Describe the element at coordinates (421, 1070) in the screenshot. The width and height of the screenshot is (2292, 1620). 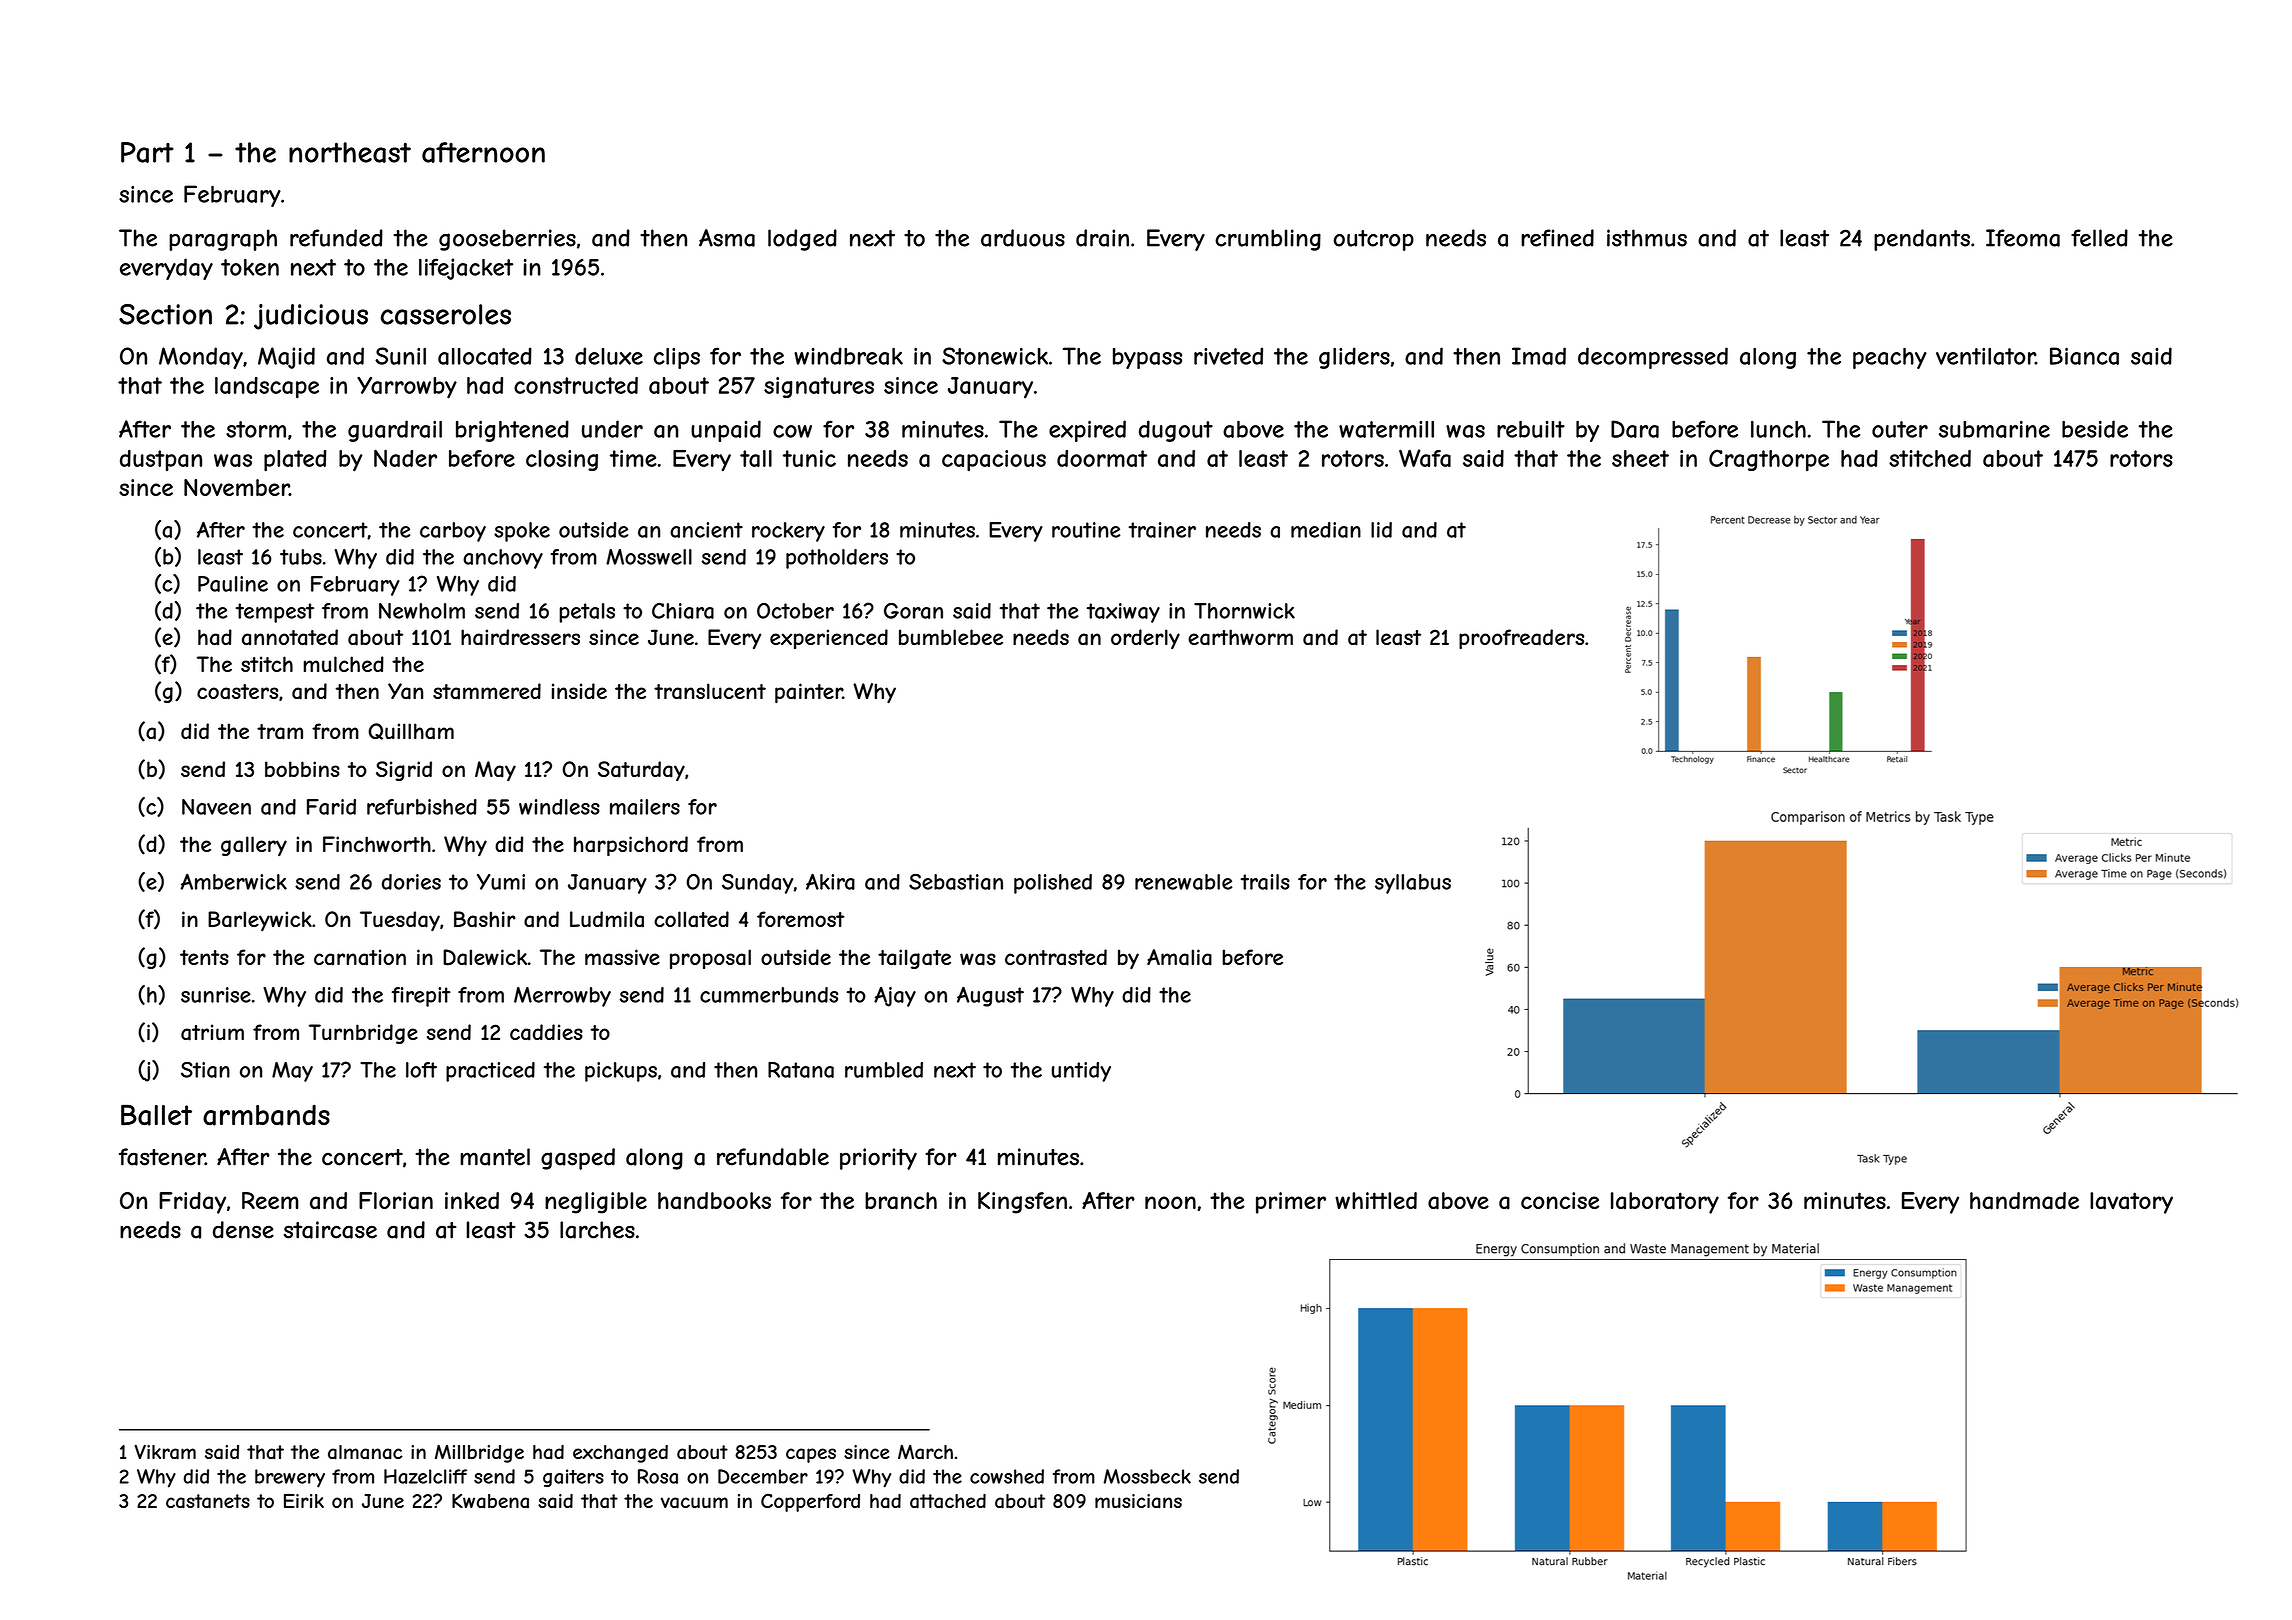
I see `loft` at that location.
